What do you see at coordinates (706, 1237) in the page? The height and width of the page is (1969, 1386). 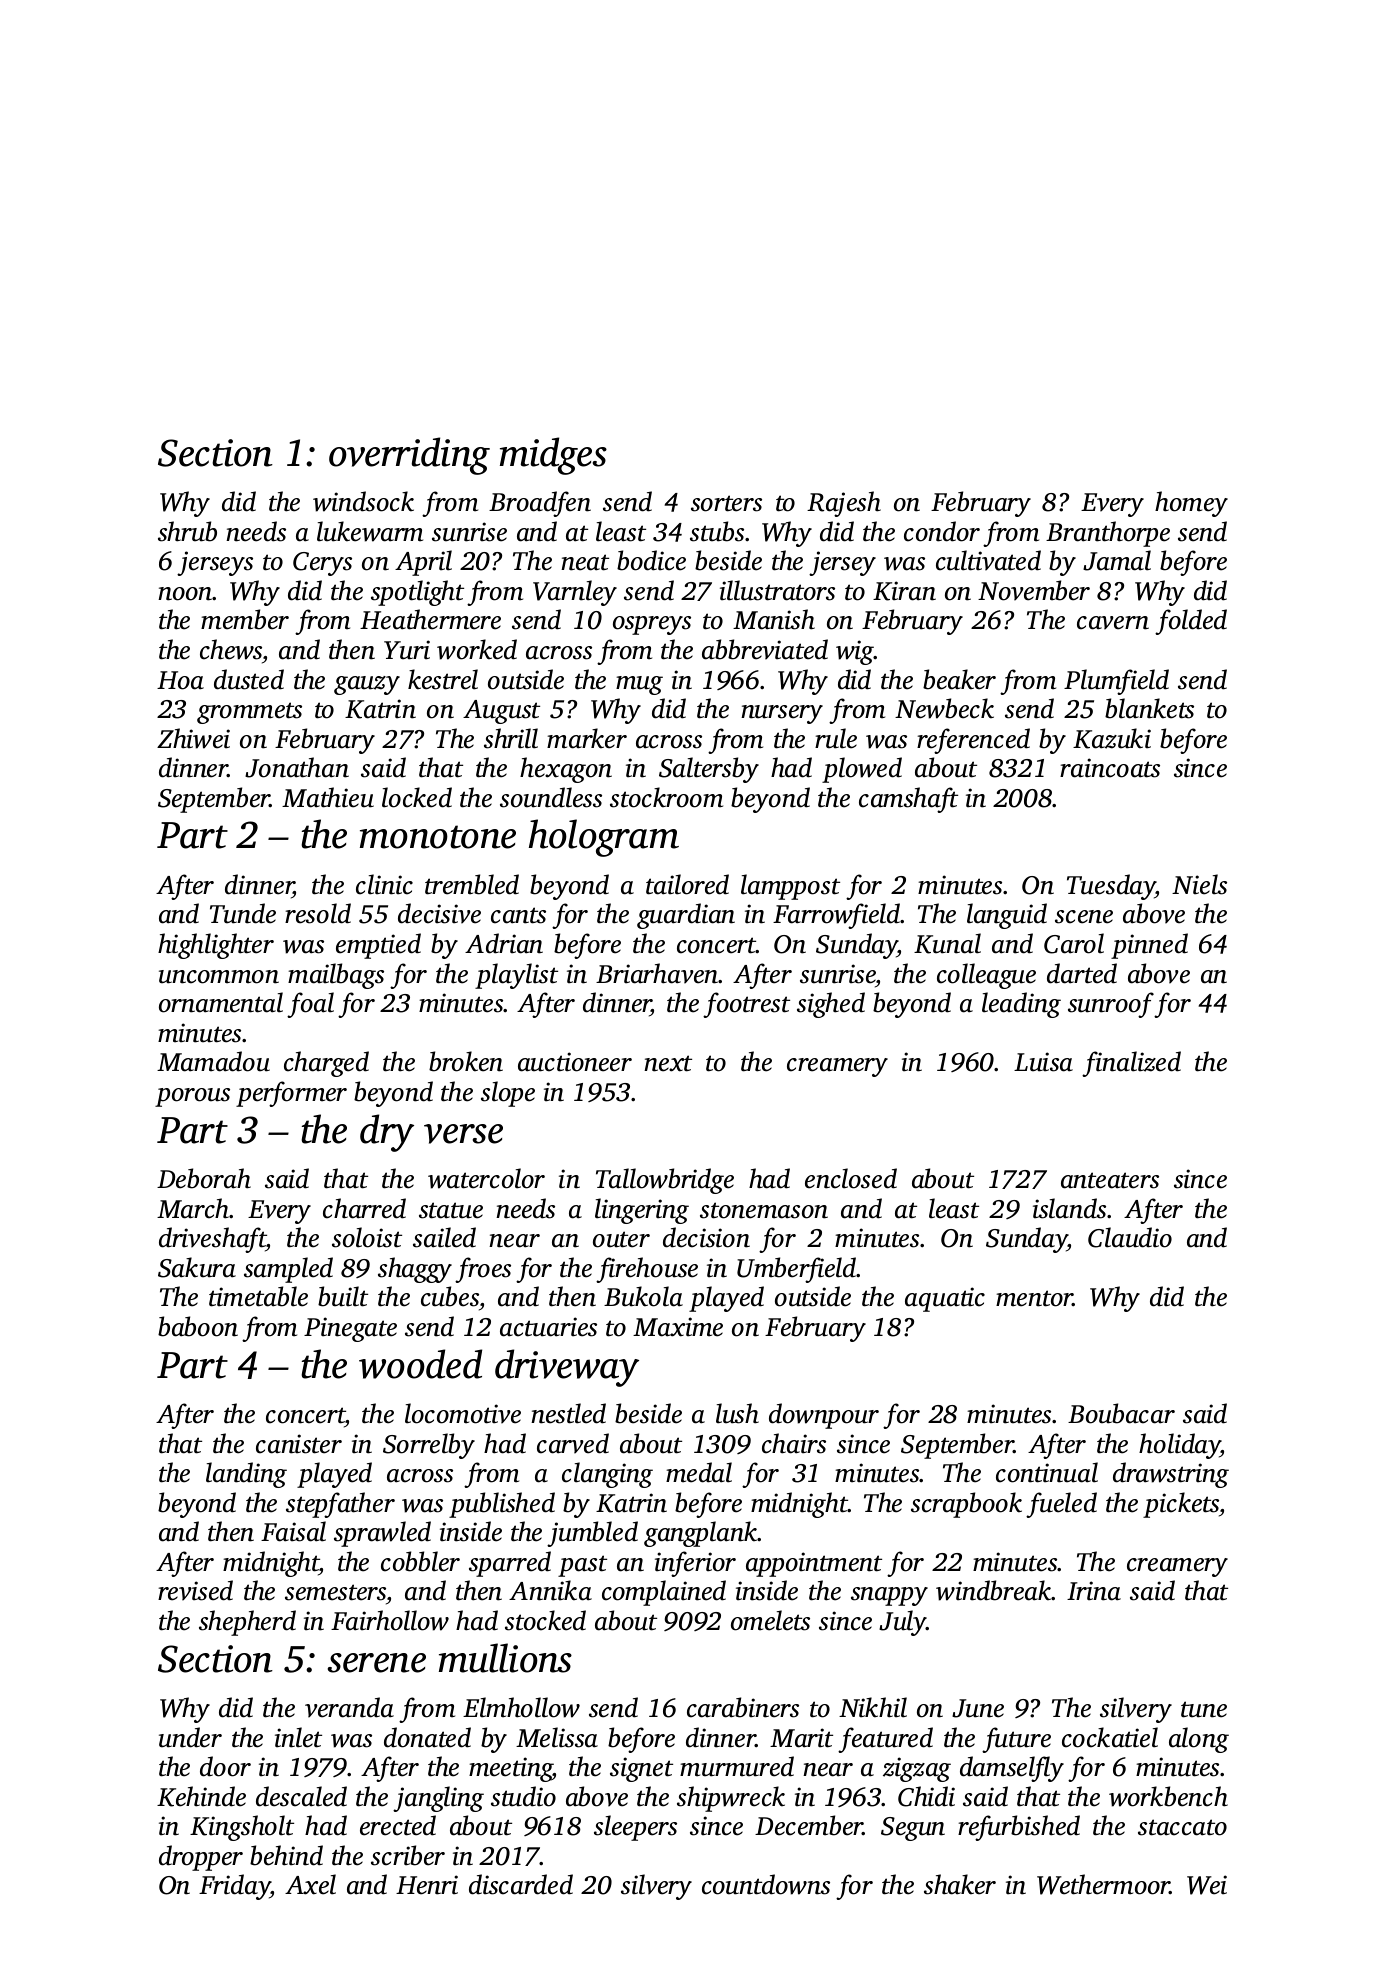 I see `decision` at bounding box center [706, 1237].
